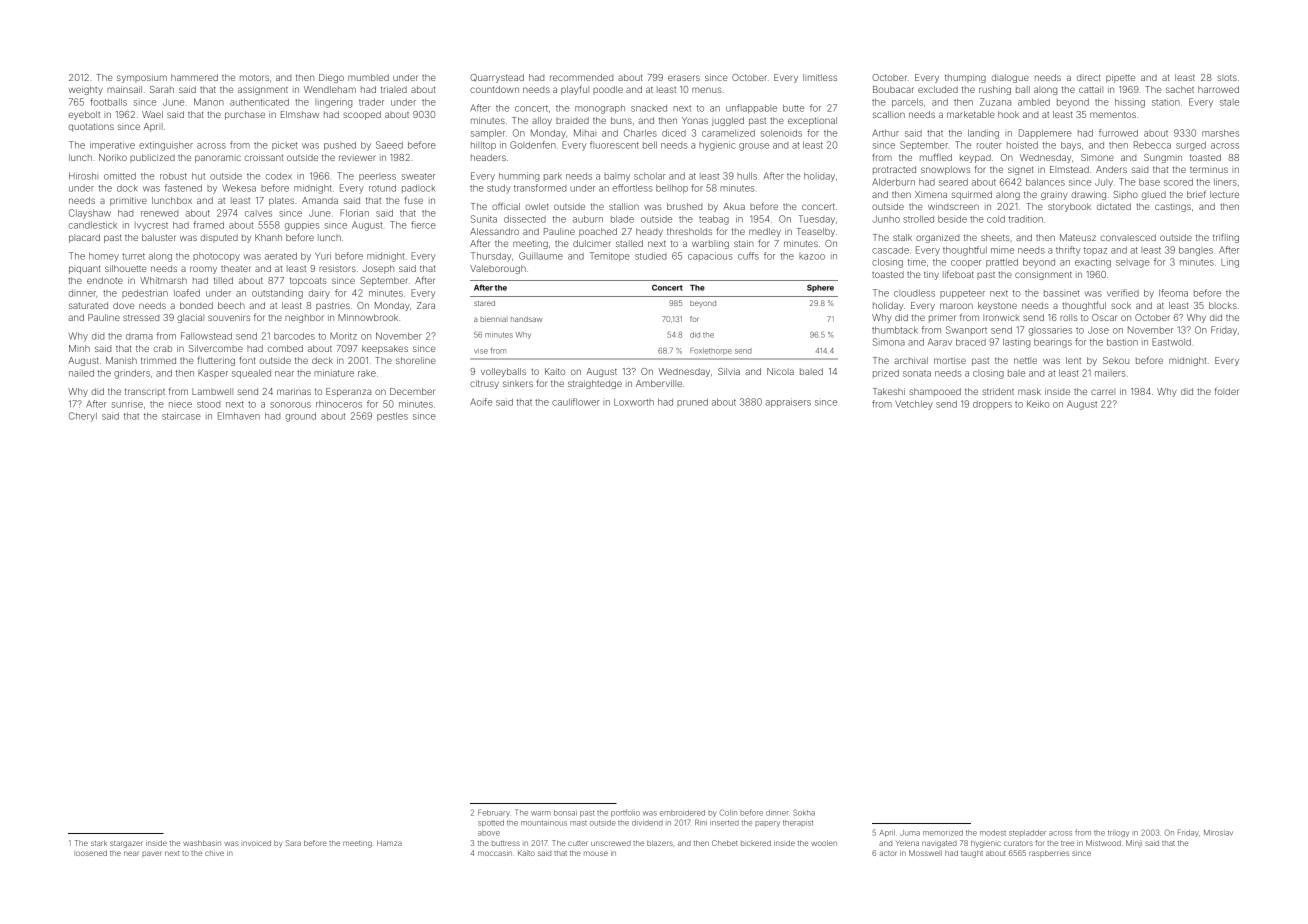 The height and width of the image is (924, 1308). I want to click on Alessandro, so click(494, 231).
